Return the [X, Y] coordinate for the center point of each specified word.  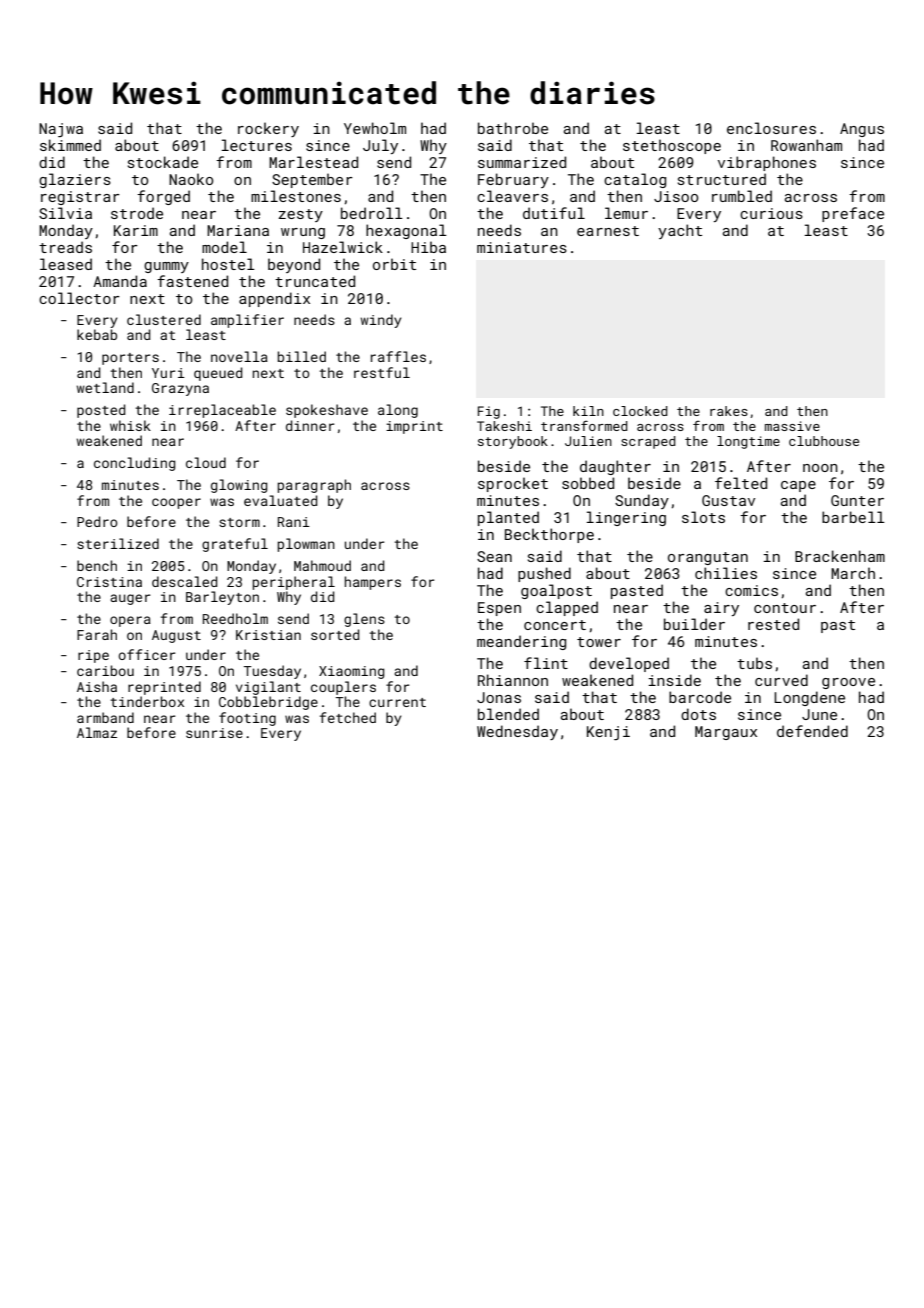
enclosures [771, 128]
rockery [268, 129]
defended [812, 731]
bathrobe [513, 128]
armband [105, 717]
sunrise [214, 733]
